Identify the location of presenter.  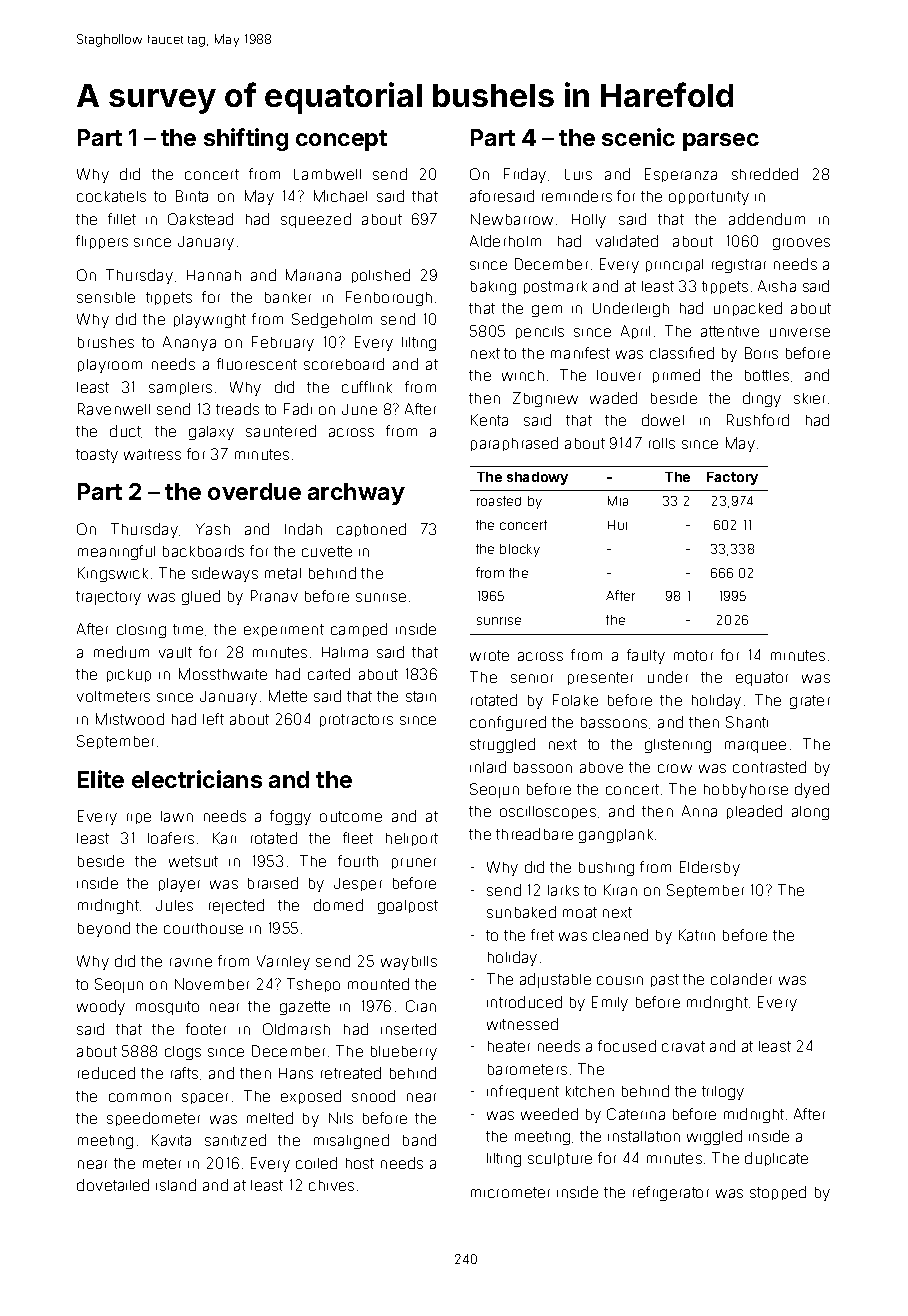
(600, 678).
